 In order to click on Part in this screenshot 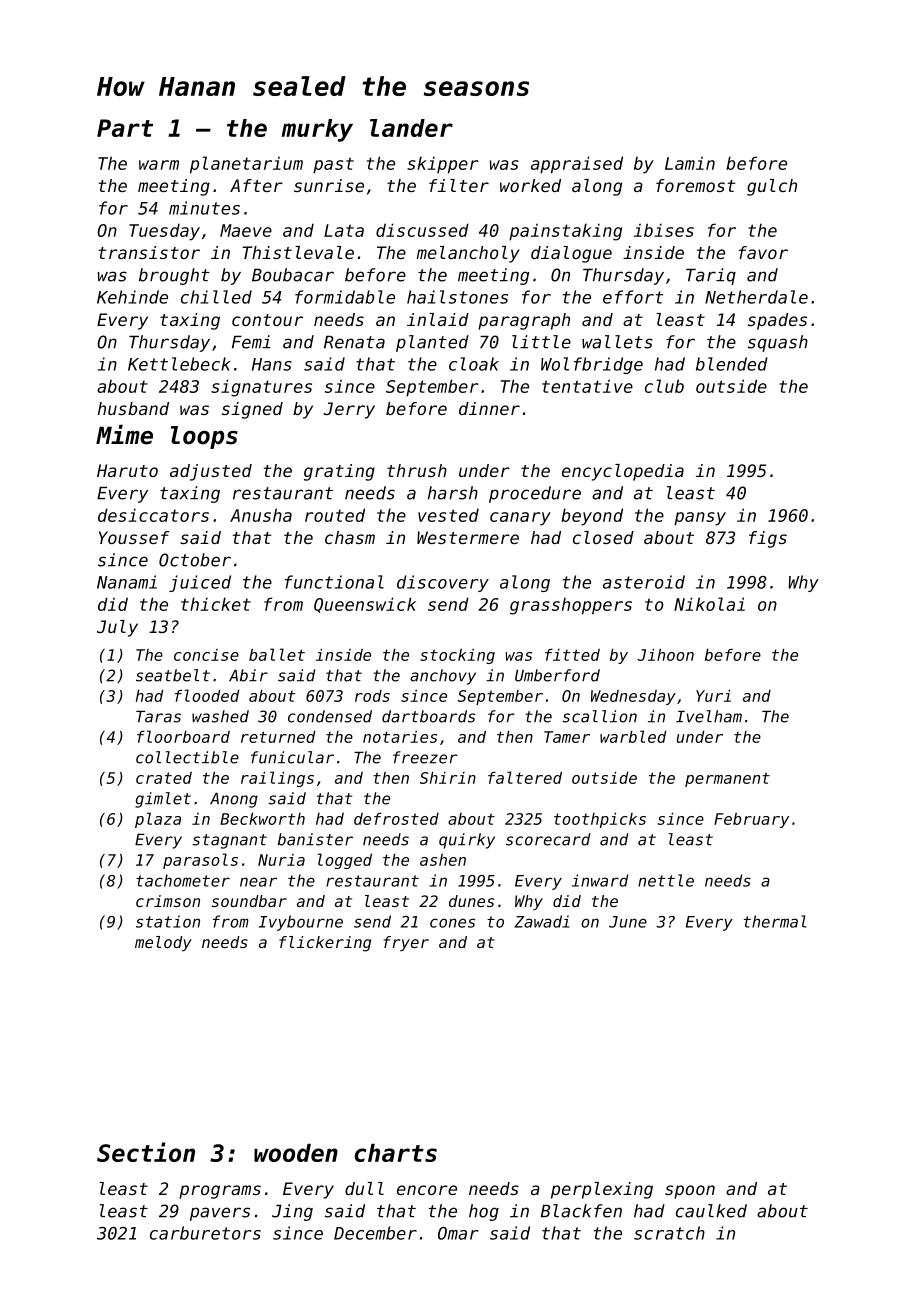, I will do `click(125, 128)`.
